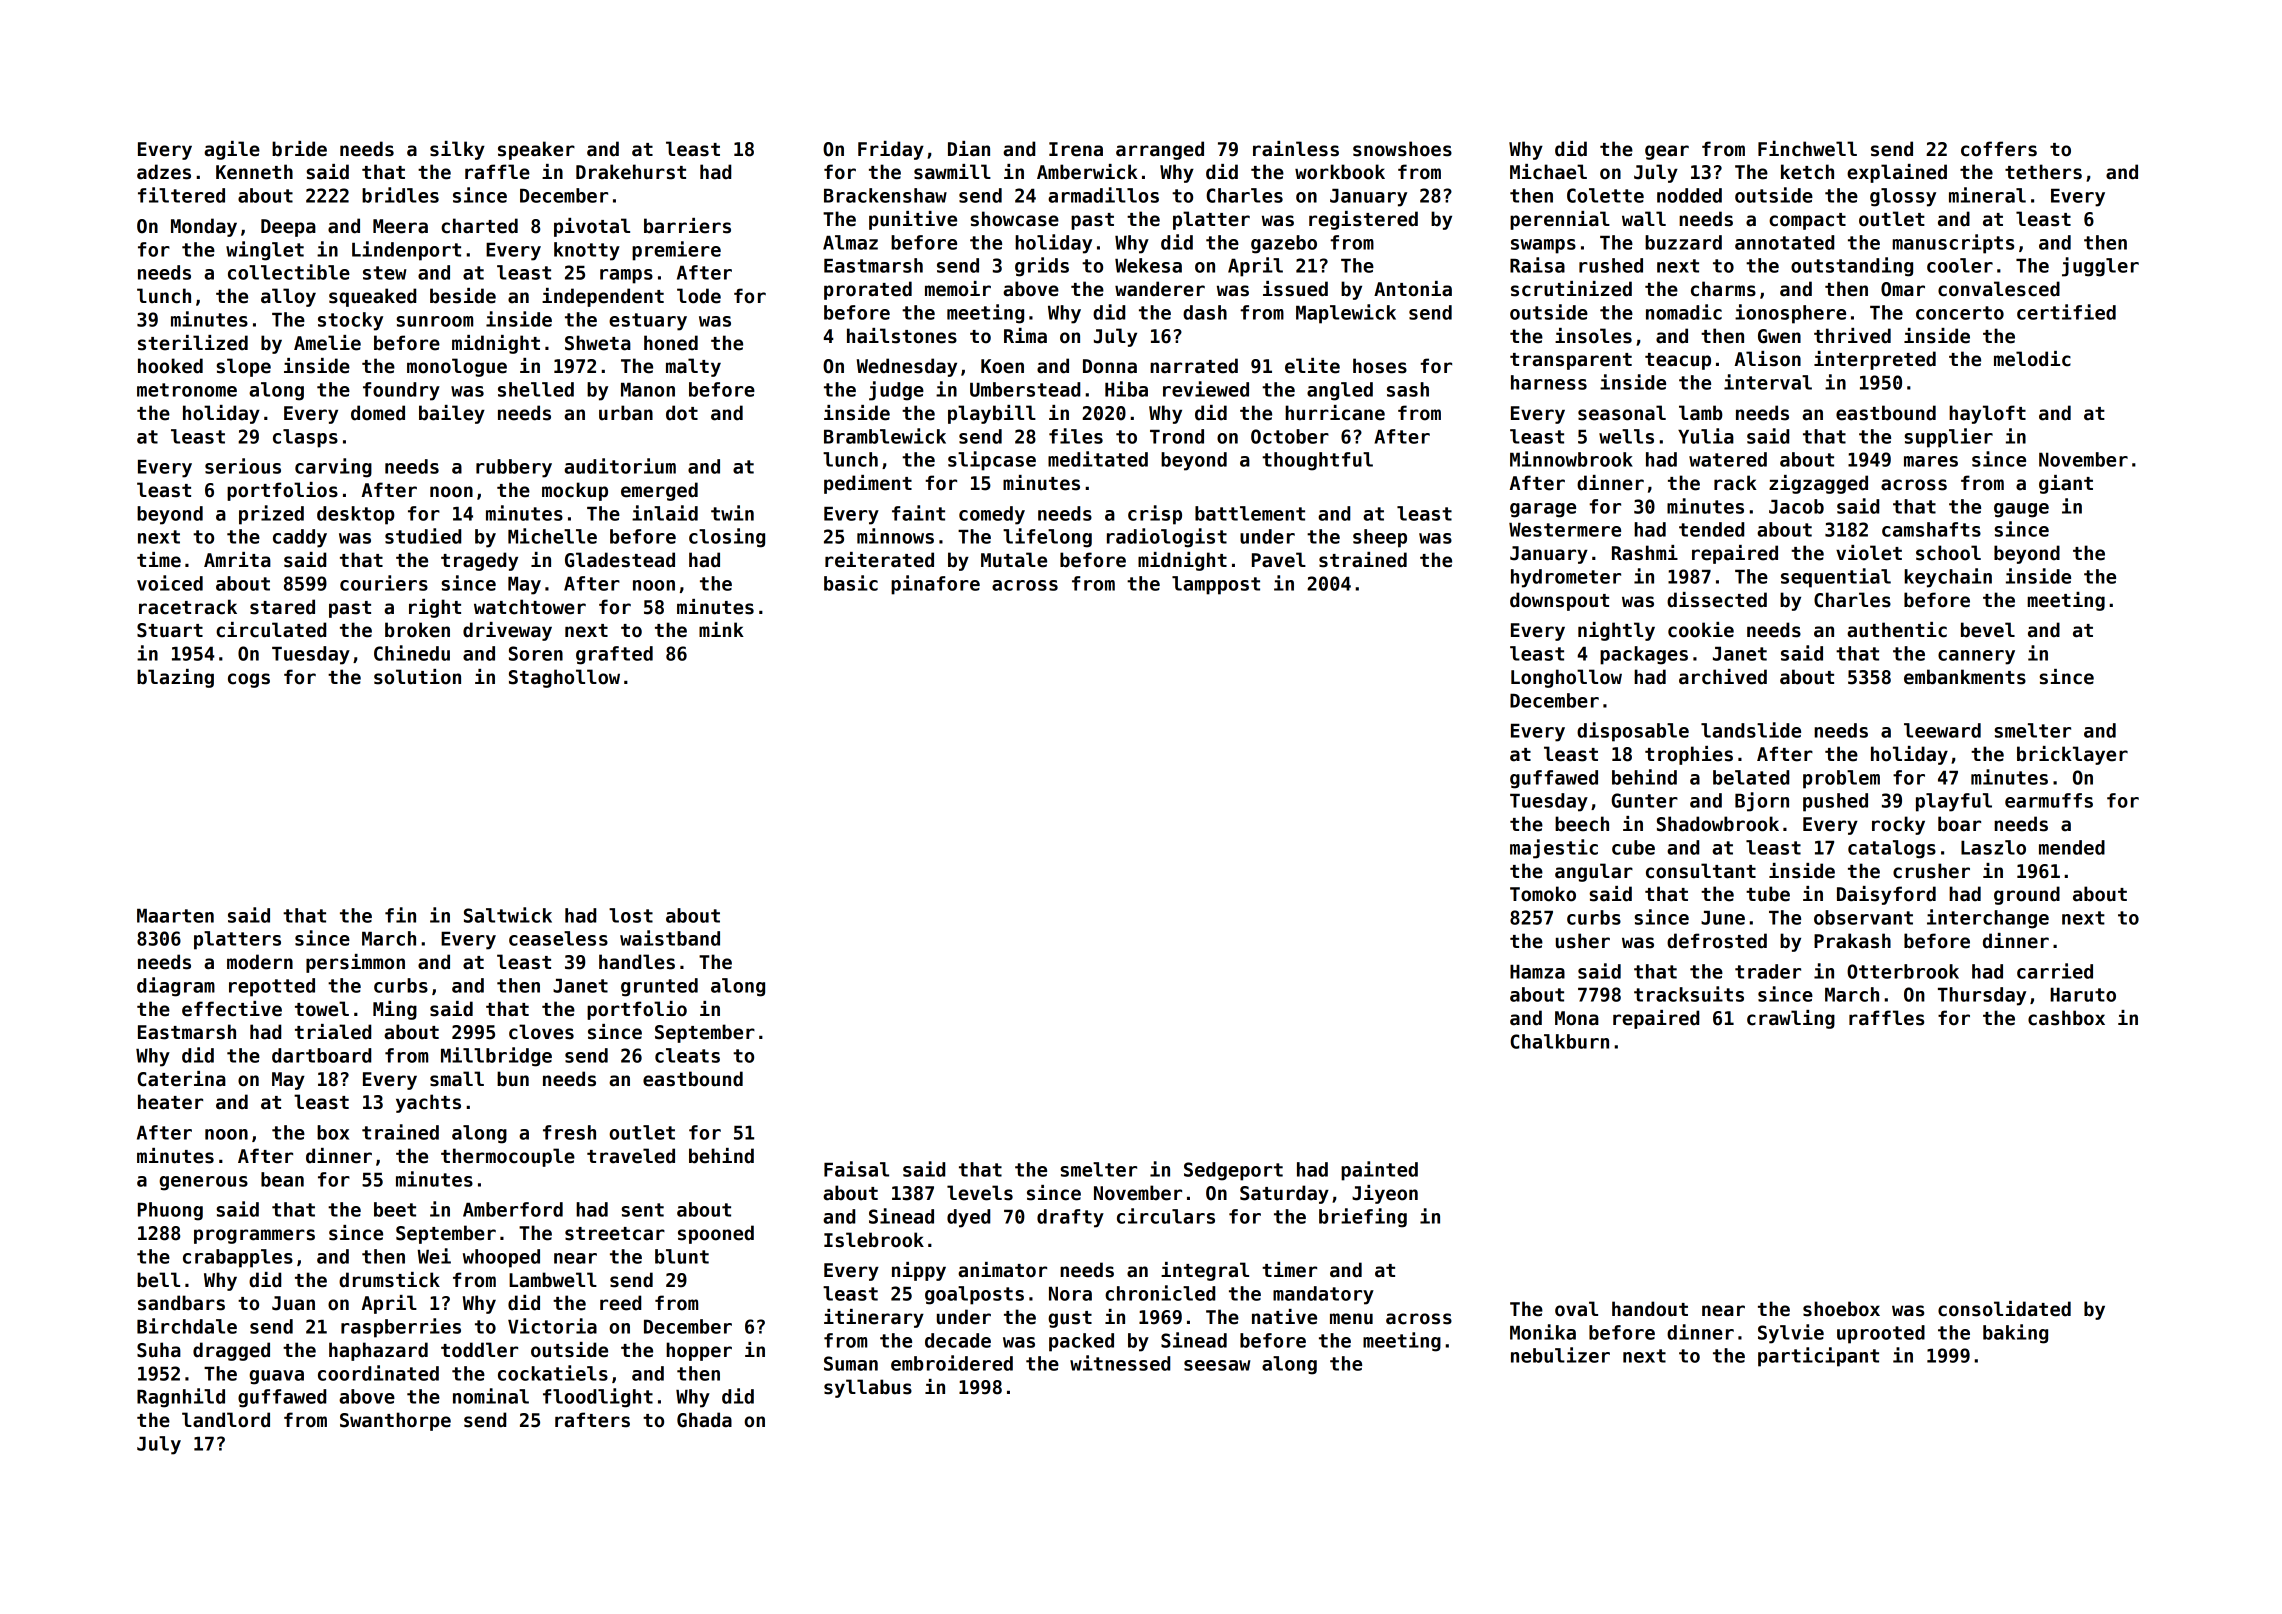 Image resolution: width=2282 pixels, height=1614 pixels. Describe the element at coordinates (704, 1420) in the screenshot. I see `Ghada` at that location.
